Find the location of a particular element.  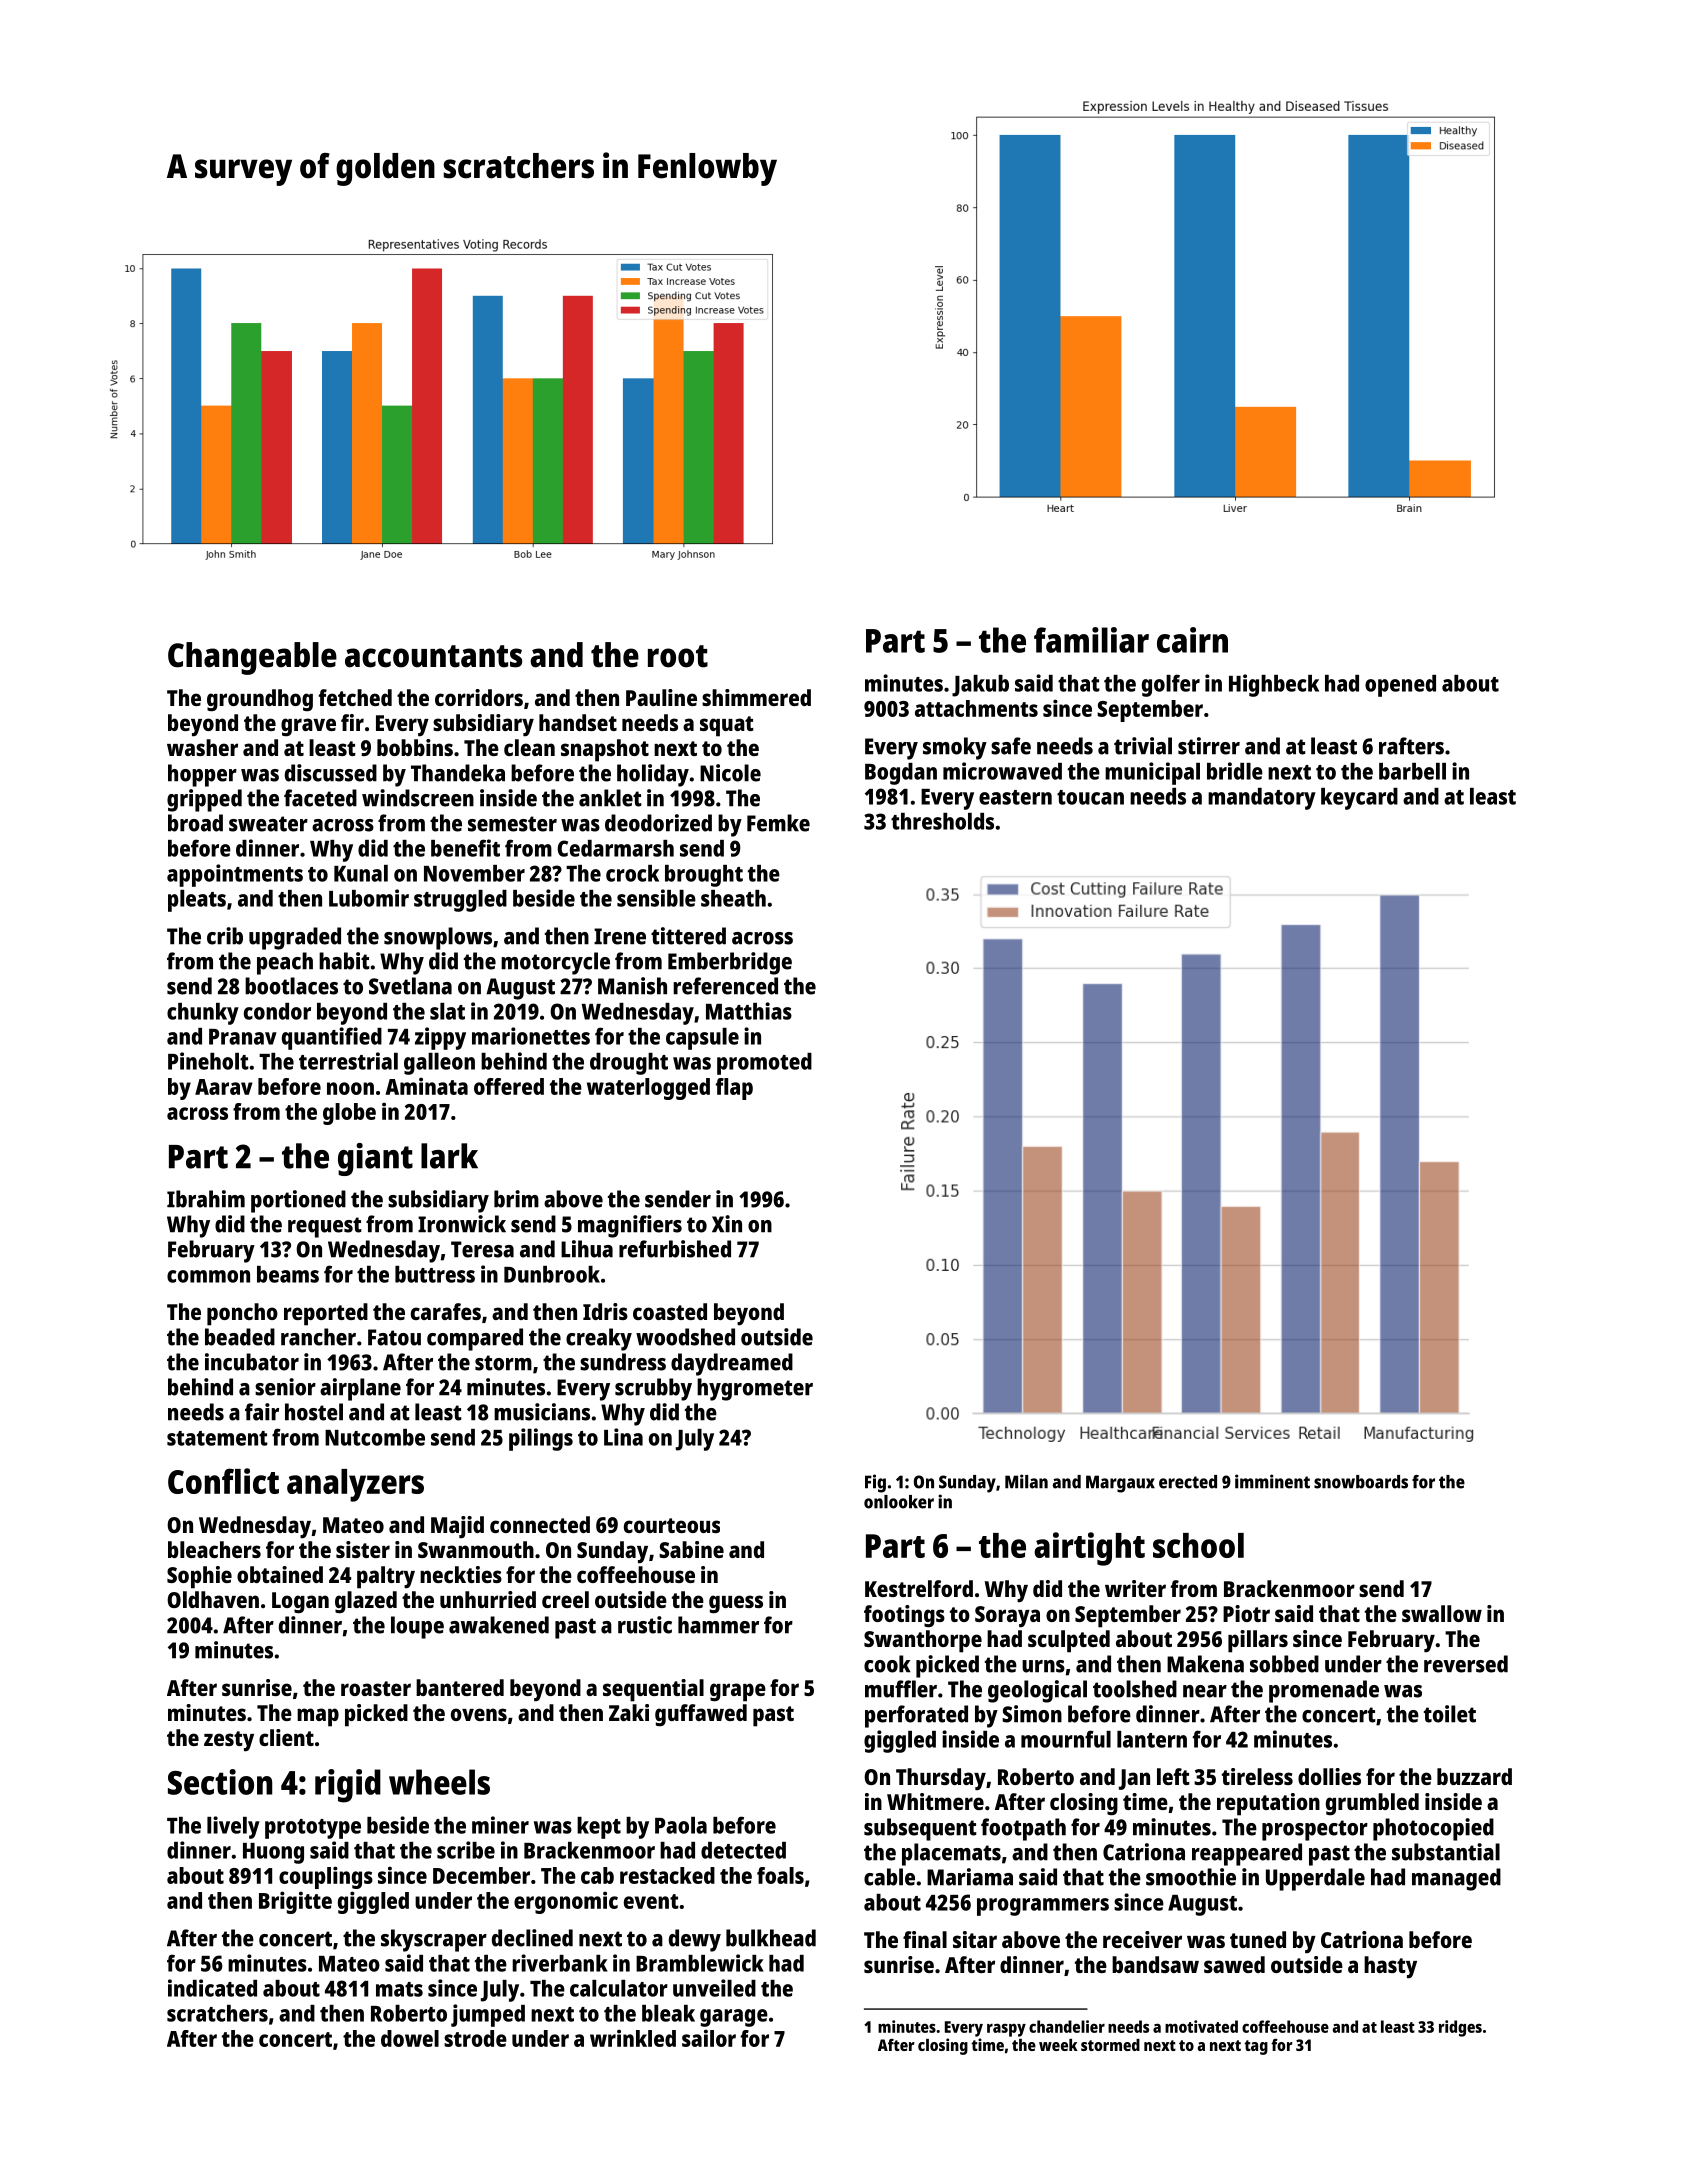

fair is located at coordinates (262, 1412).
